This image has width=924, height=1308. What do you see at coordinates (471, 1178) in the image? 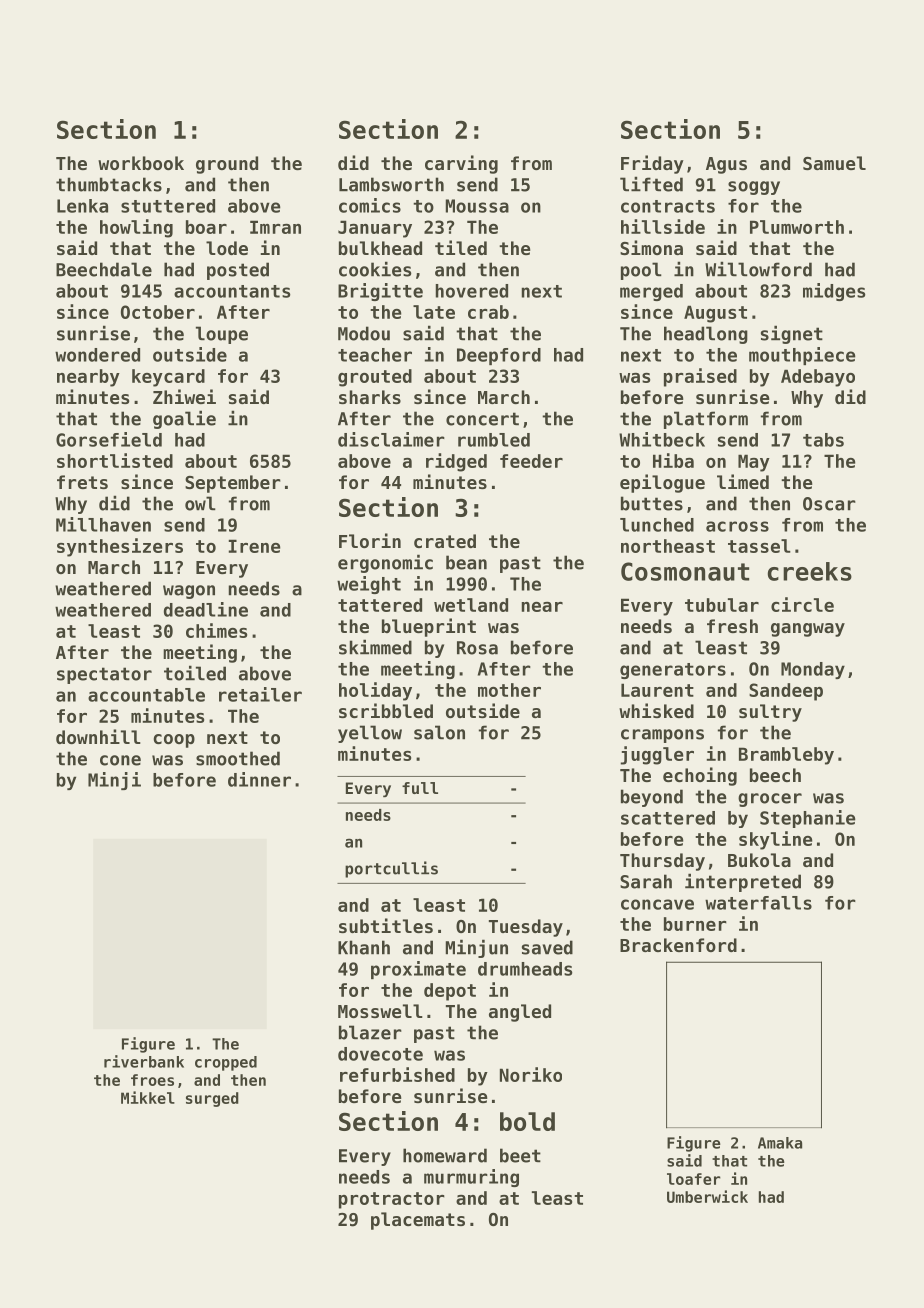
I see `murmuring` at bounding box center [471, 1178].
